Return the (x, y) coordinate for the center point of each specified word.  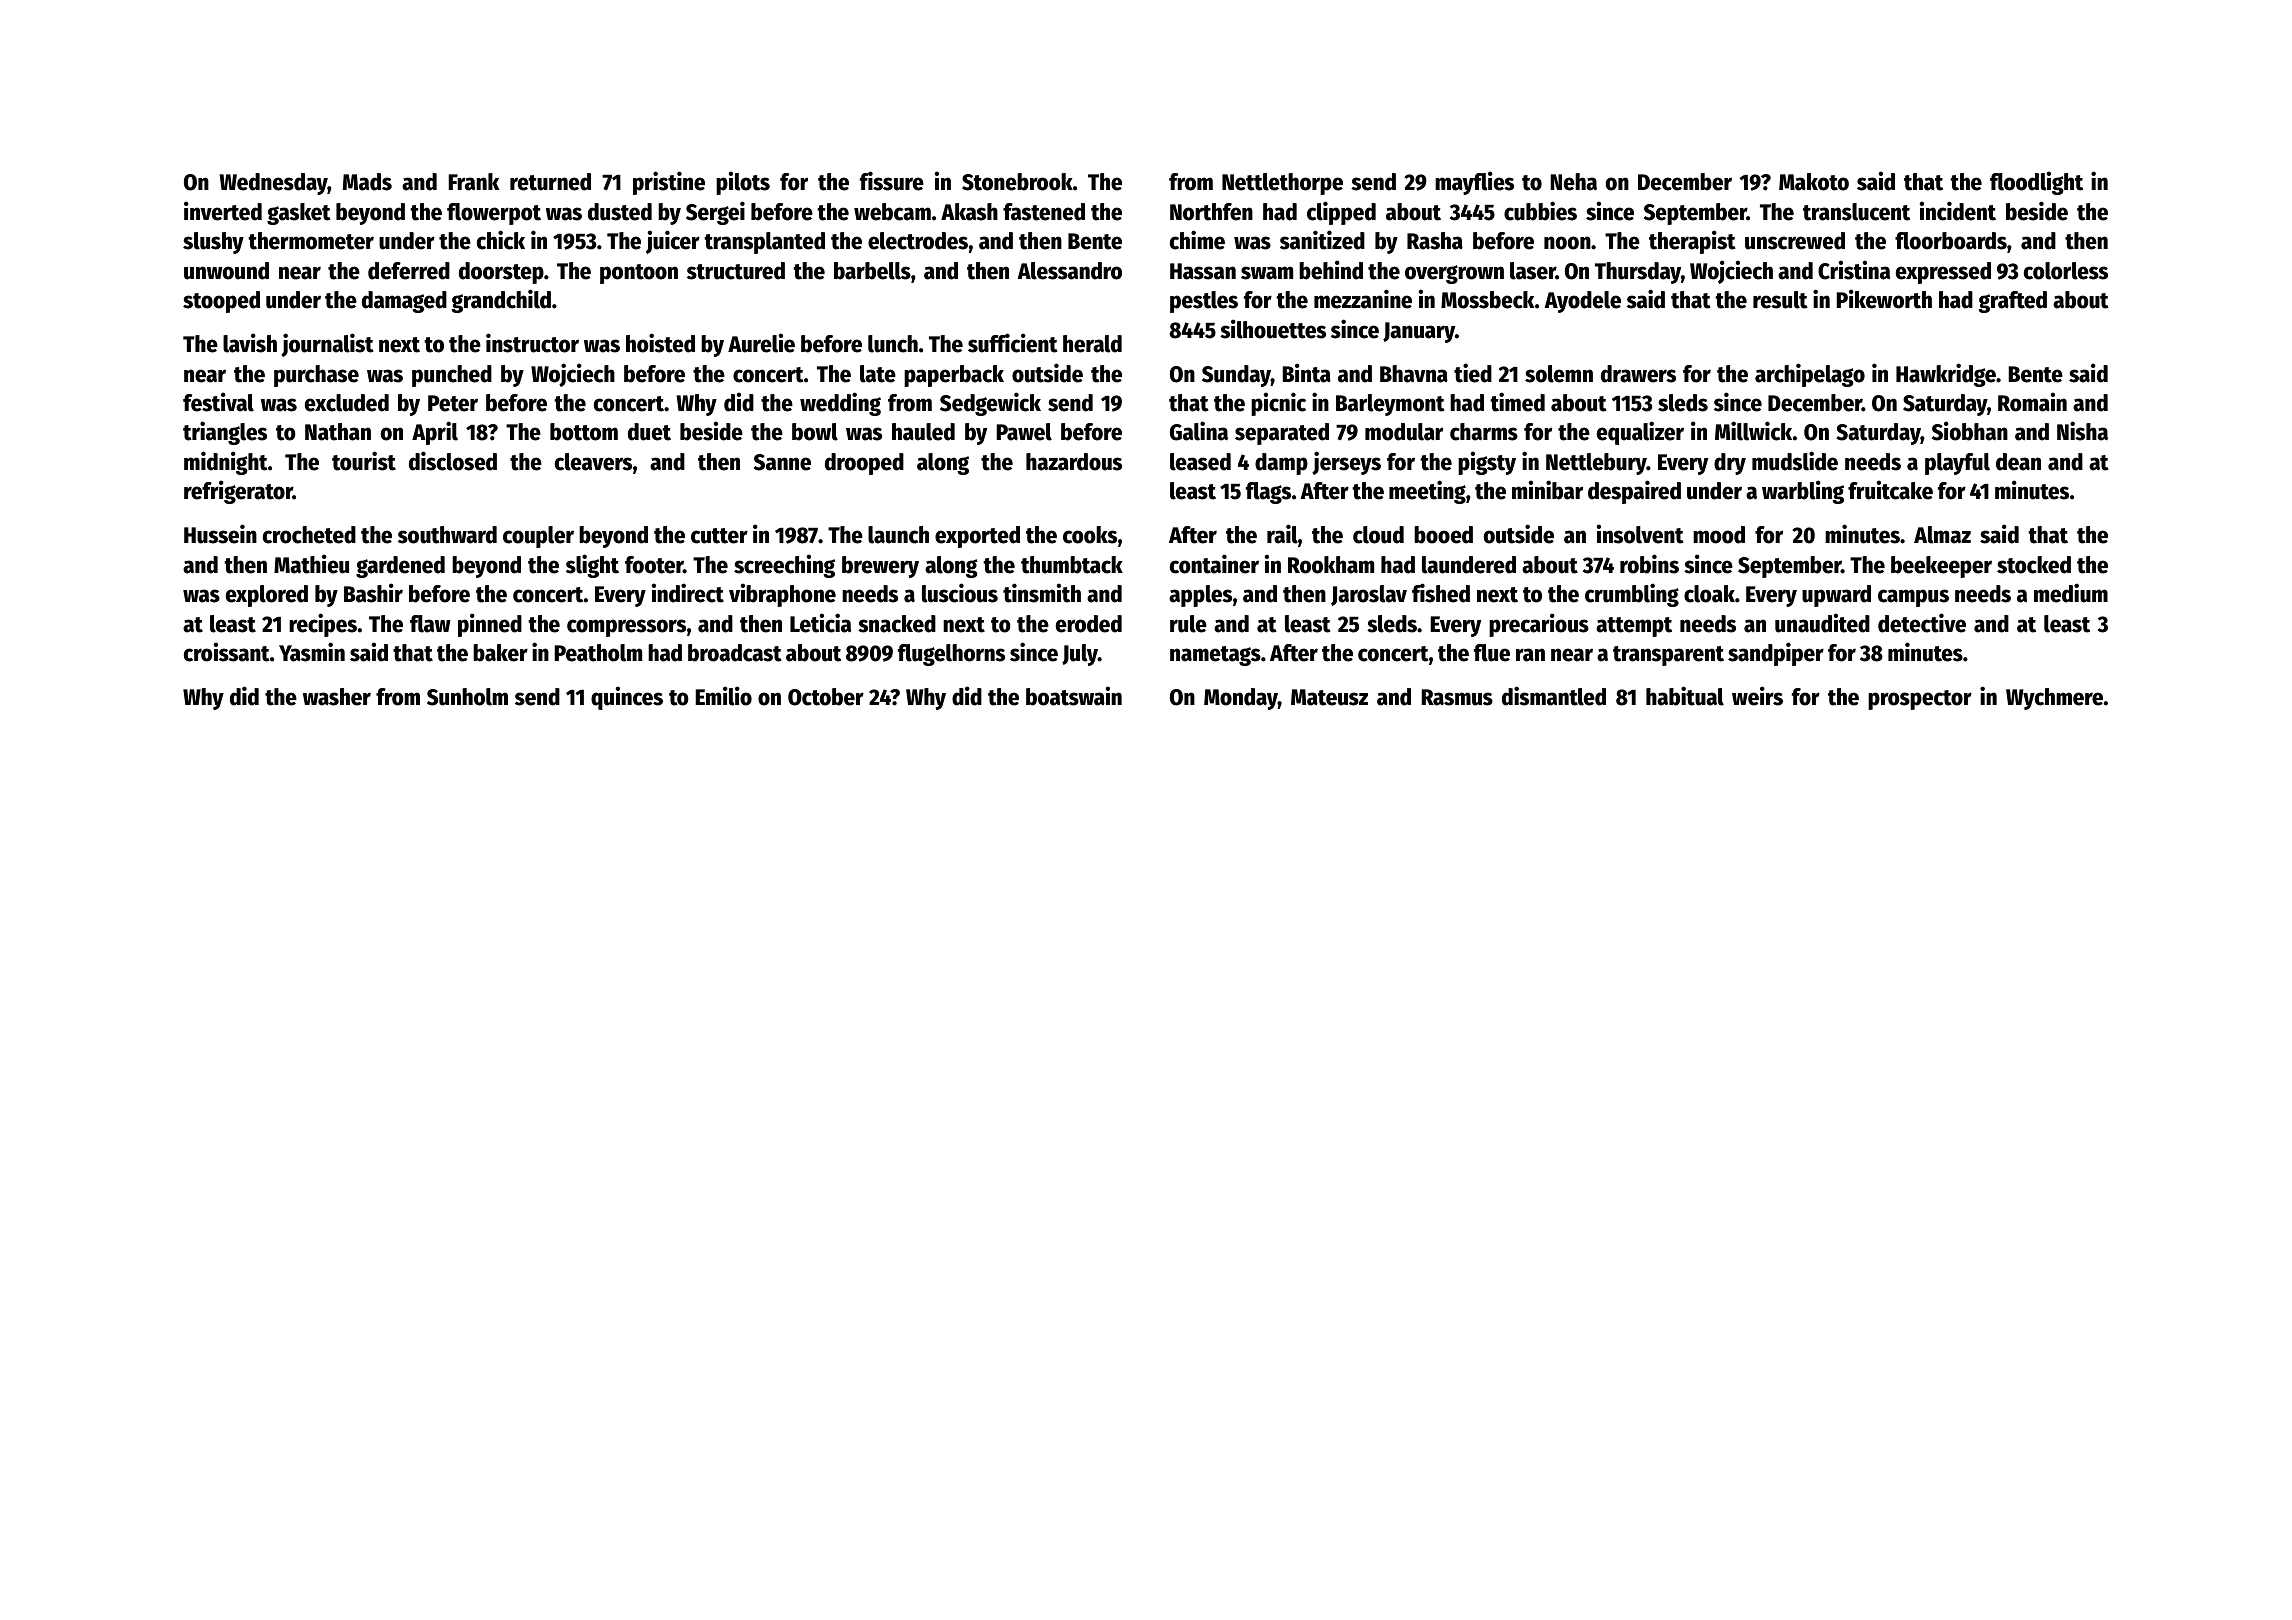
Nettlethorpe (1282, 184)
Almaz (1942, 535)
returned (550, 182)
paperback (954, 376)
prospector (1920, 700)
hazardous (1074, 462)
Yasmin (312, 652)
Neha (1573, 182)
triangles (225, 433)
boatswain (1074, 696)
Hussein (220, 534)
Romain (2032, 402)
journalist (327, 345)
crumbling (1632, 595)
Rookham (1331, 565)
